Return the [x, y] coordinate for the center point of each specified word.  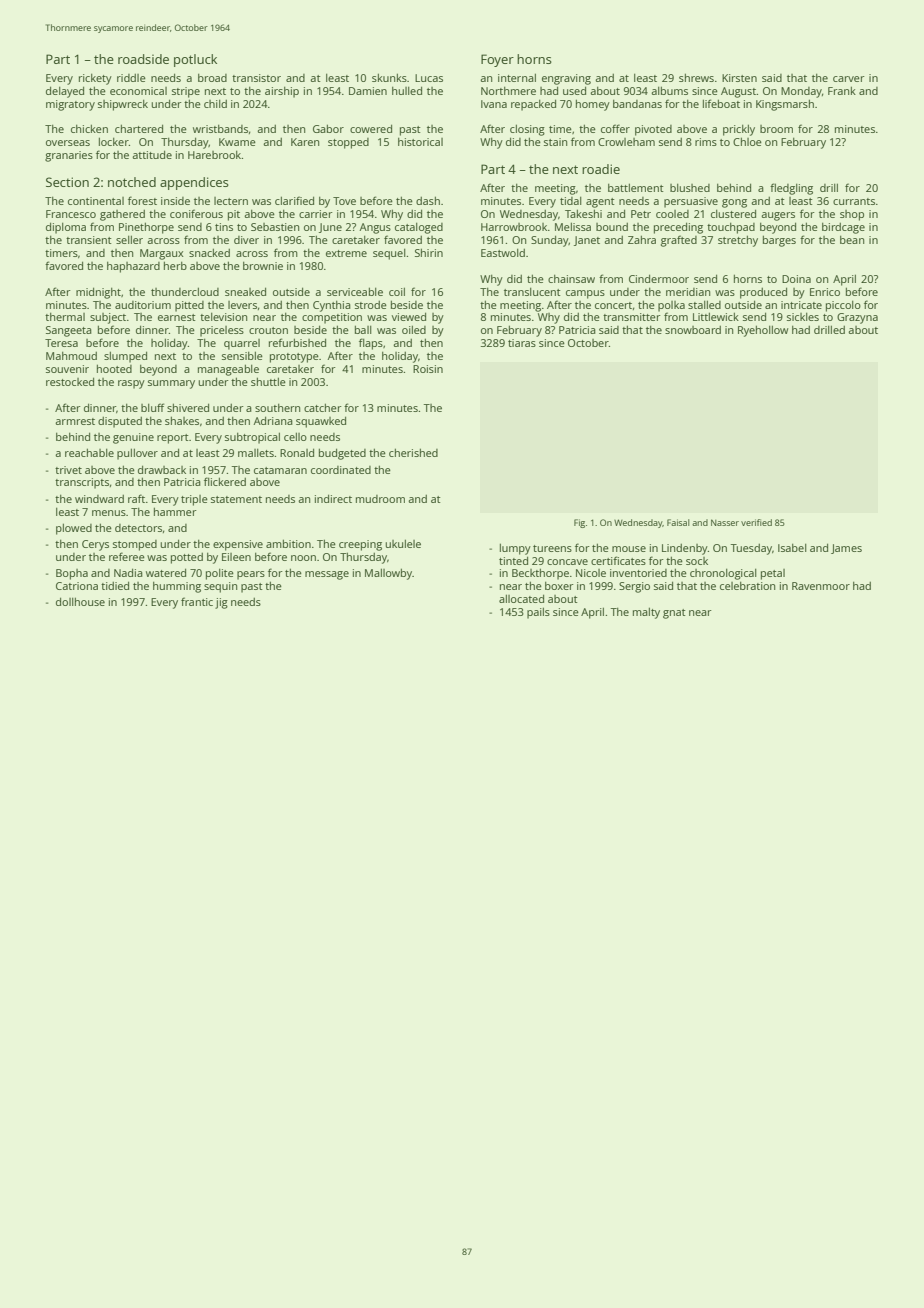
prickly [739, 130]
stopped [348, 143]
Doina [796, 279]
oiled [414, 330]
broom [776, 129]
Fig [579, 523]
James [846, 549]
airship [282, 92]
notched [132, 182]
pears [251, 575]
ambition [288, 544]
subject [108, 318]
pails [538, 613]
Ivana [494, 104]
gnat [674, 614]
